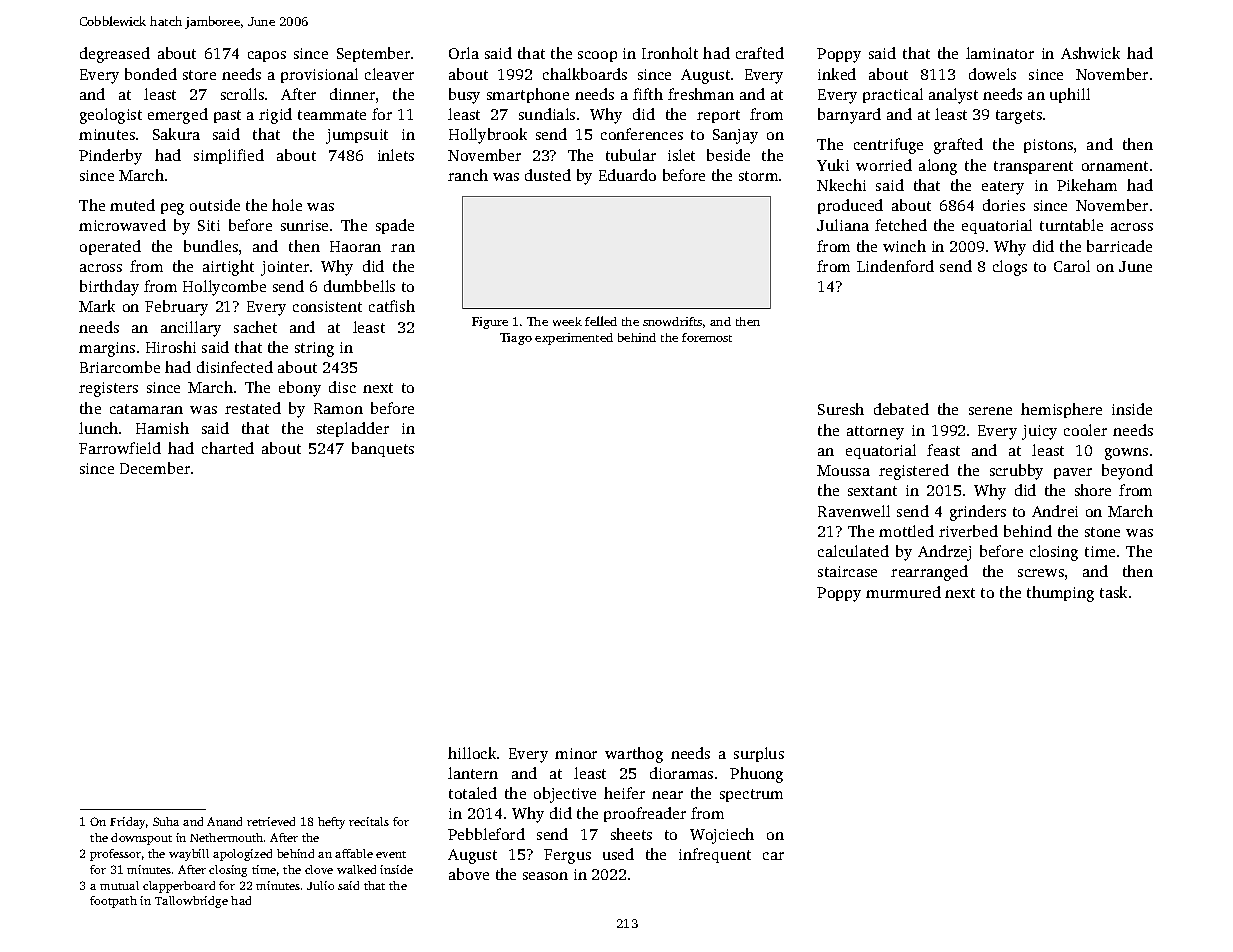 The height and width of the page is (952, 1233). Describe the element at coordinates (1055, 511) in the page. I see `Andrei` at that location.
